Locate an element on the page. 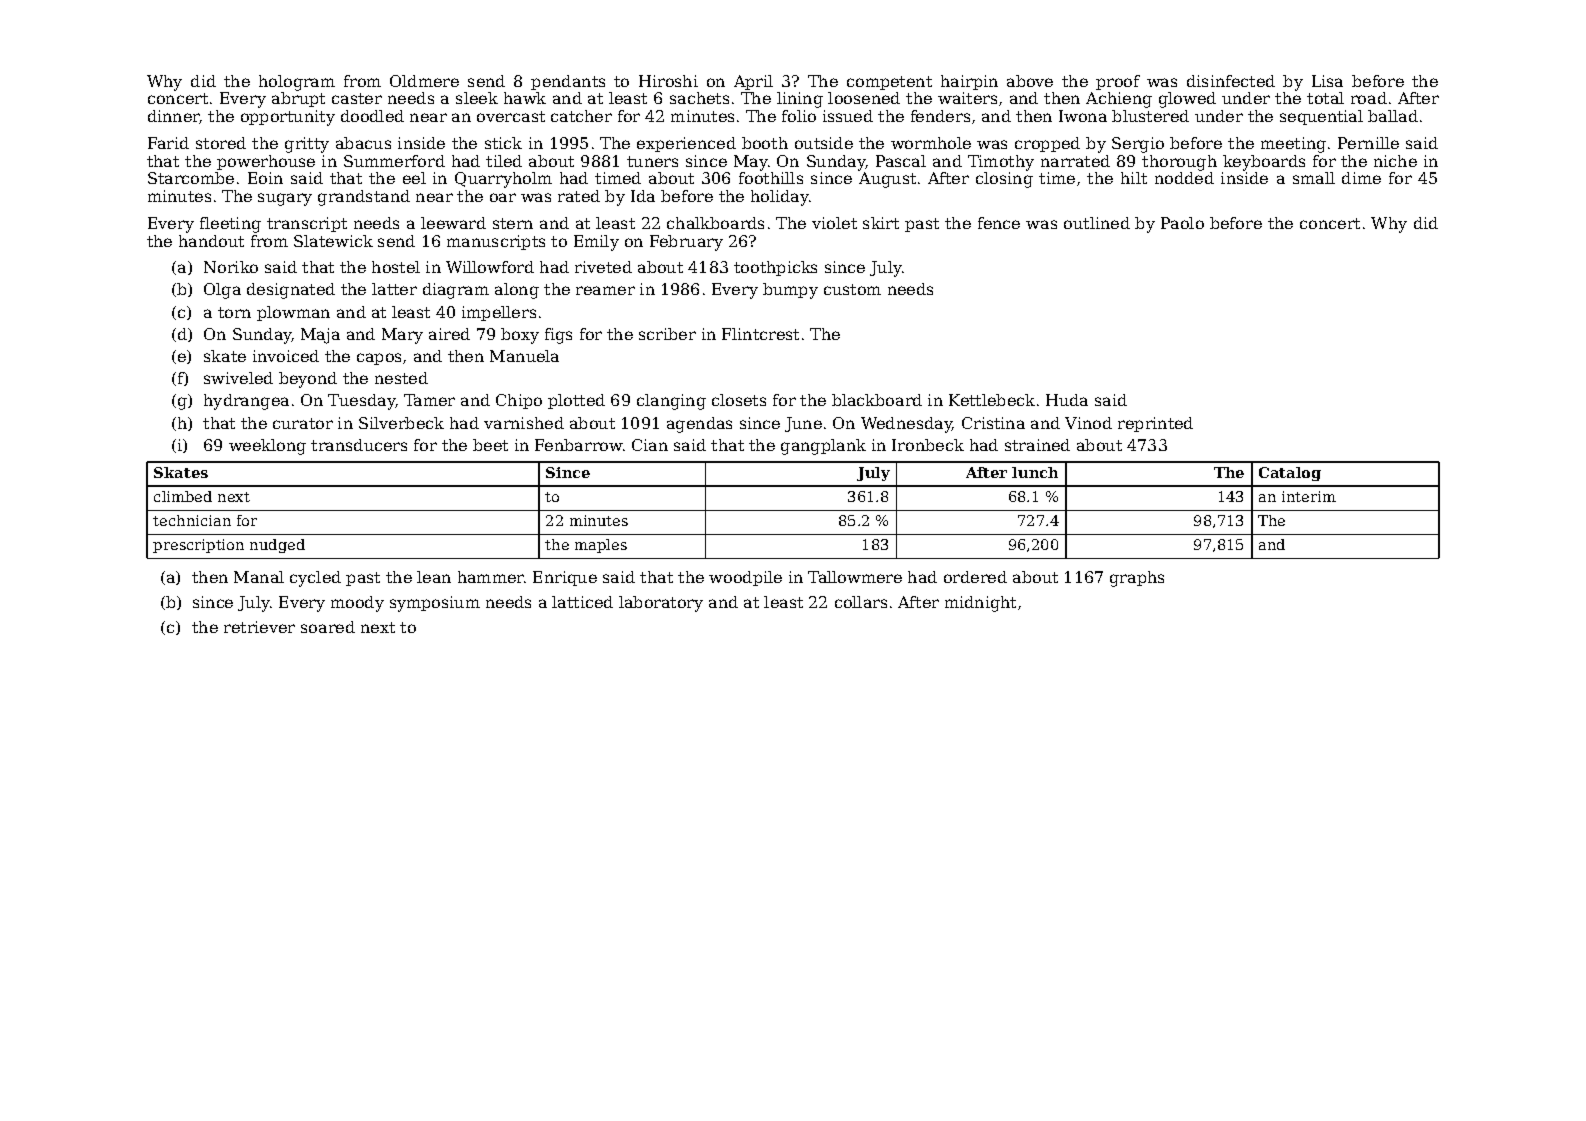 This document has height=1121, width=1586. Lisa is located at coordinates (1327, 81).
